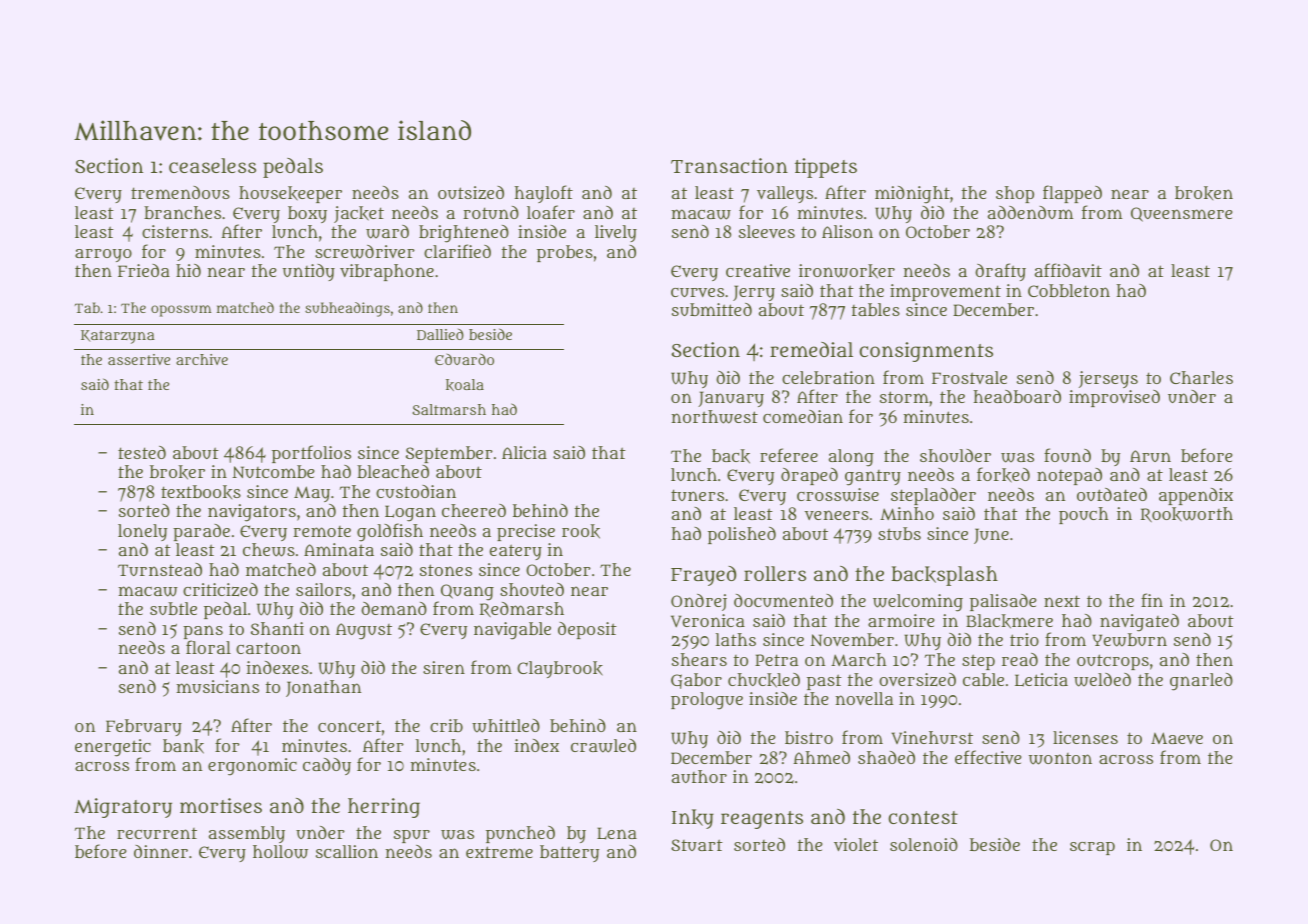 The image size is (1308, 924). What do you see at coordinates (1000, 272) in the image?
I see `drafty` at bounding box center [1000, 272].
